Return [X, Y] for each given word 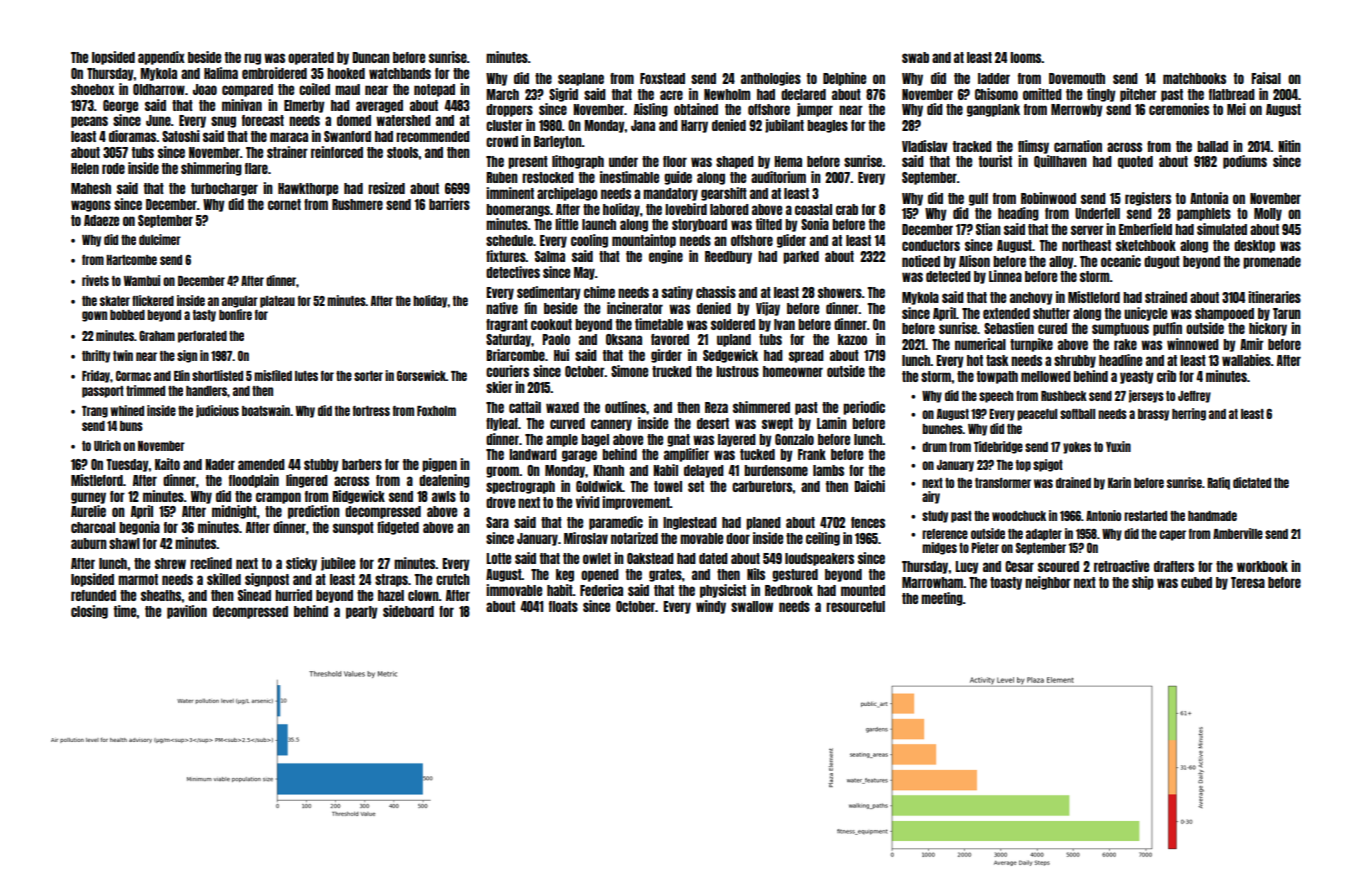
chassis [716, 292]
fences [868, 522]
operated [311, 58]
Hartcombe [131, 260]
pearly [362, 612]
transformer [1003, 483]
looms [1026, 57]
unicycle [1145, 314]
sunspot [353, 528]
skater [115, 301]
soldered [733, 324]
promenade [1272, 262]
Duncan [371, 57]
